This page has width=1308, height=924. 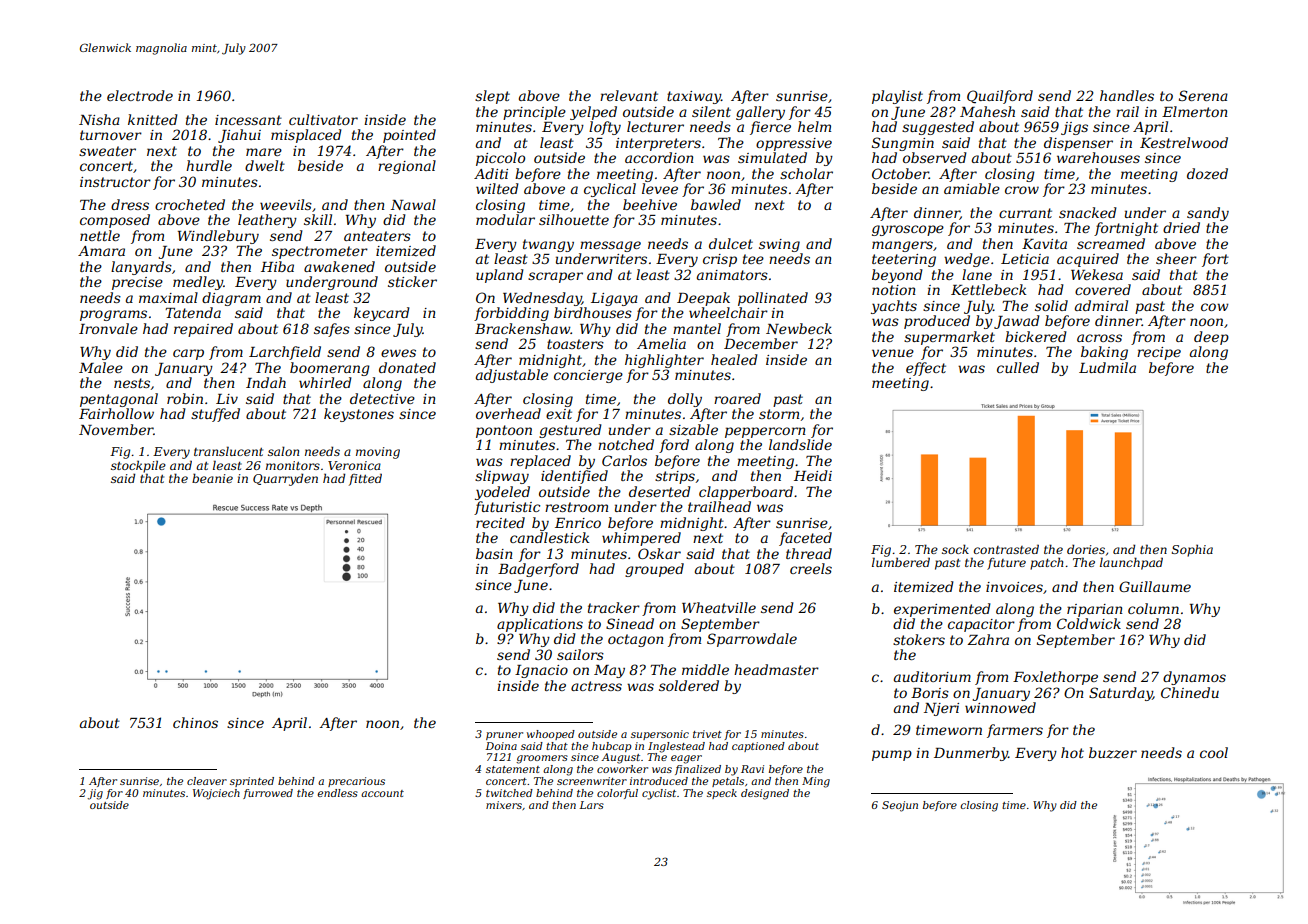 What do you see at coordinates (248, 120) in the page?
I see `incessant` at bounding box center [248, 120].
